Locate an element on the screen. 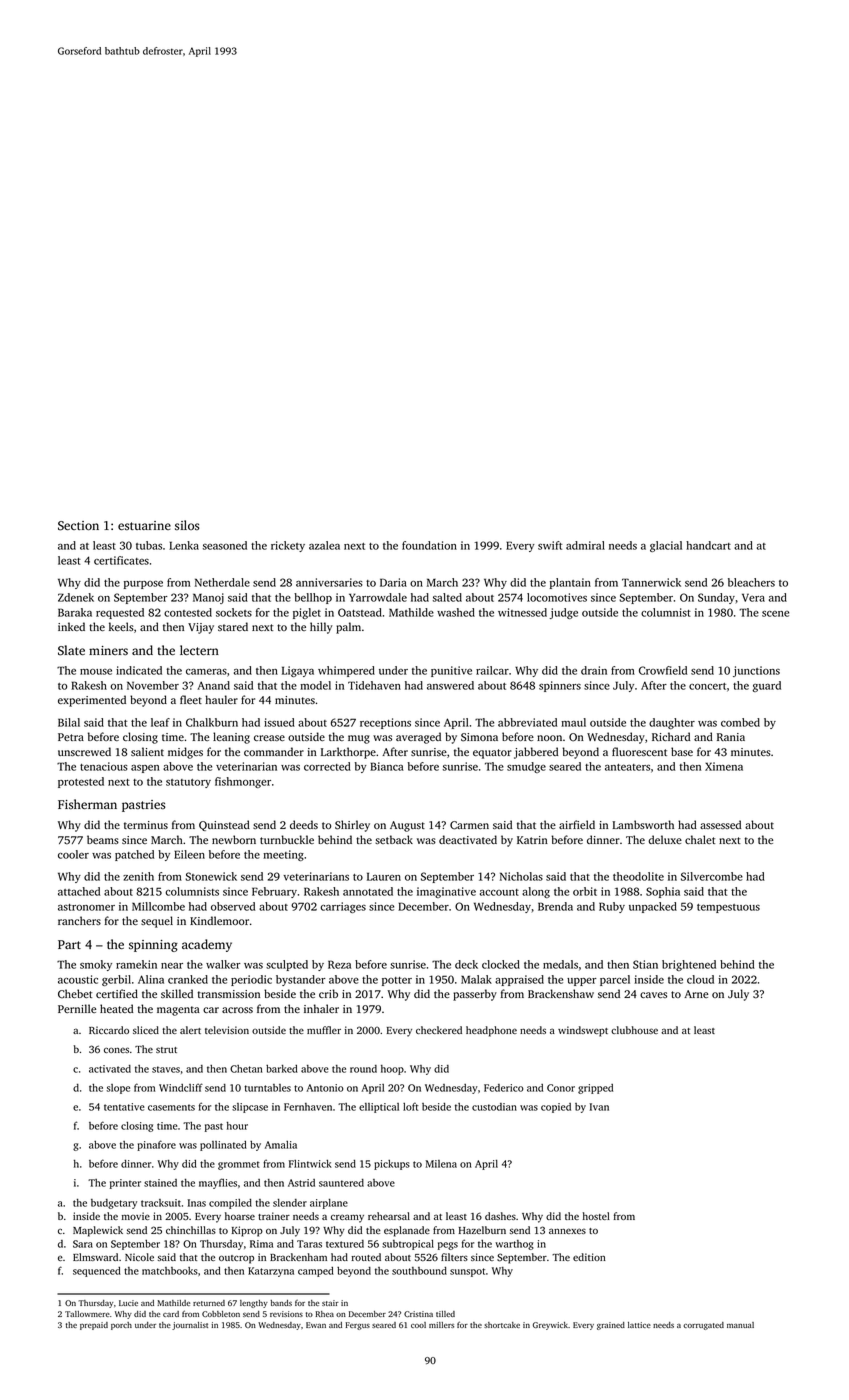 This screenshot has width=849, height=1400. slope is located at coordinates (118, 1089).
